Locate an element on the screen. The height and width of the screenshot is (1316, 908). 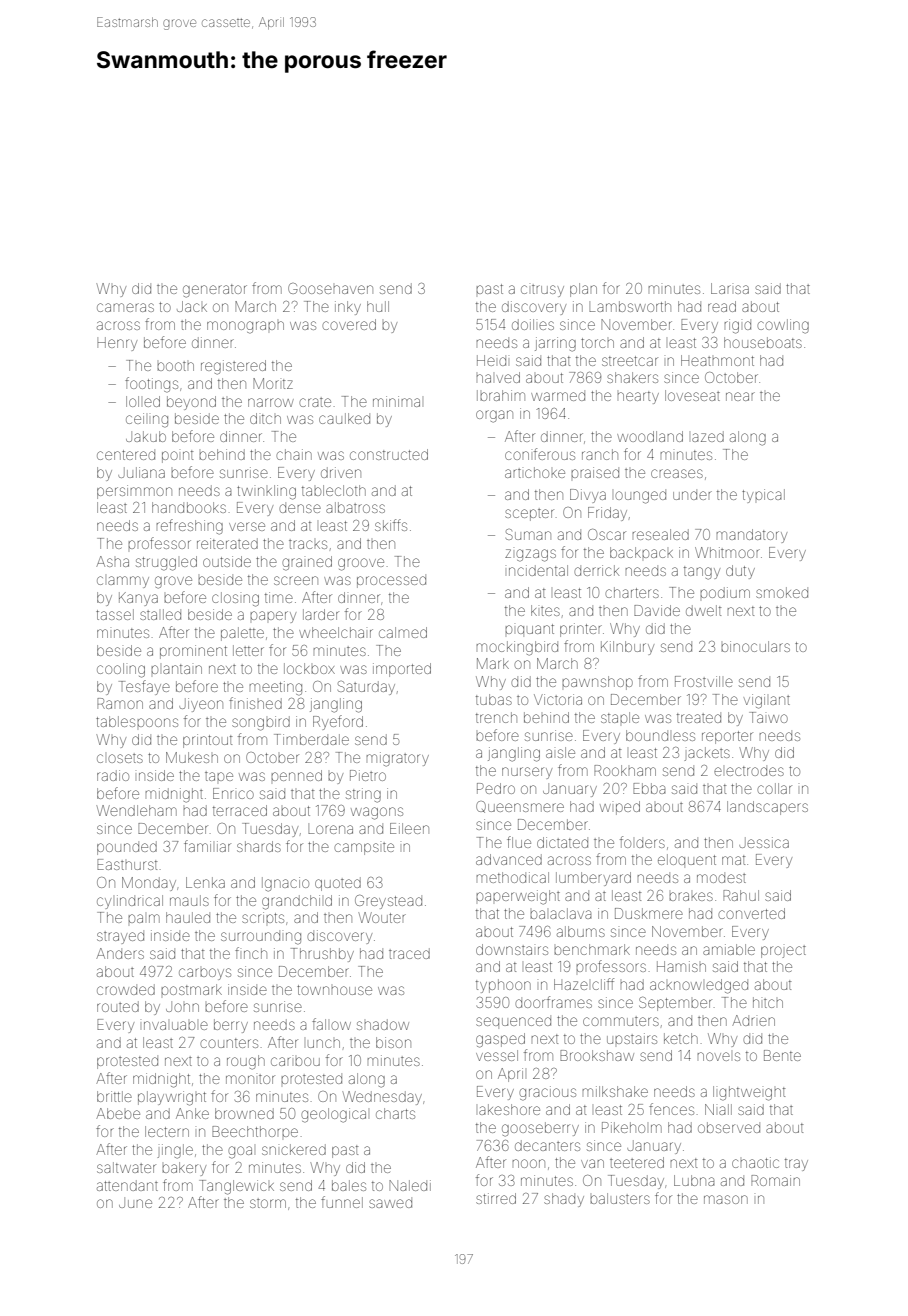
shakers is located at coordinates (632, 377).
